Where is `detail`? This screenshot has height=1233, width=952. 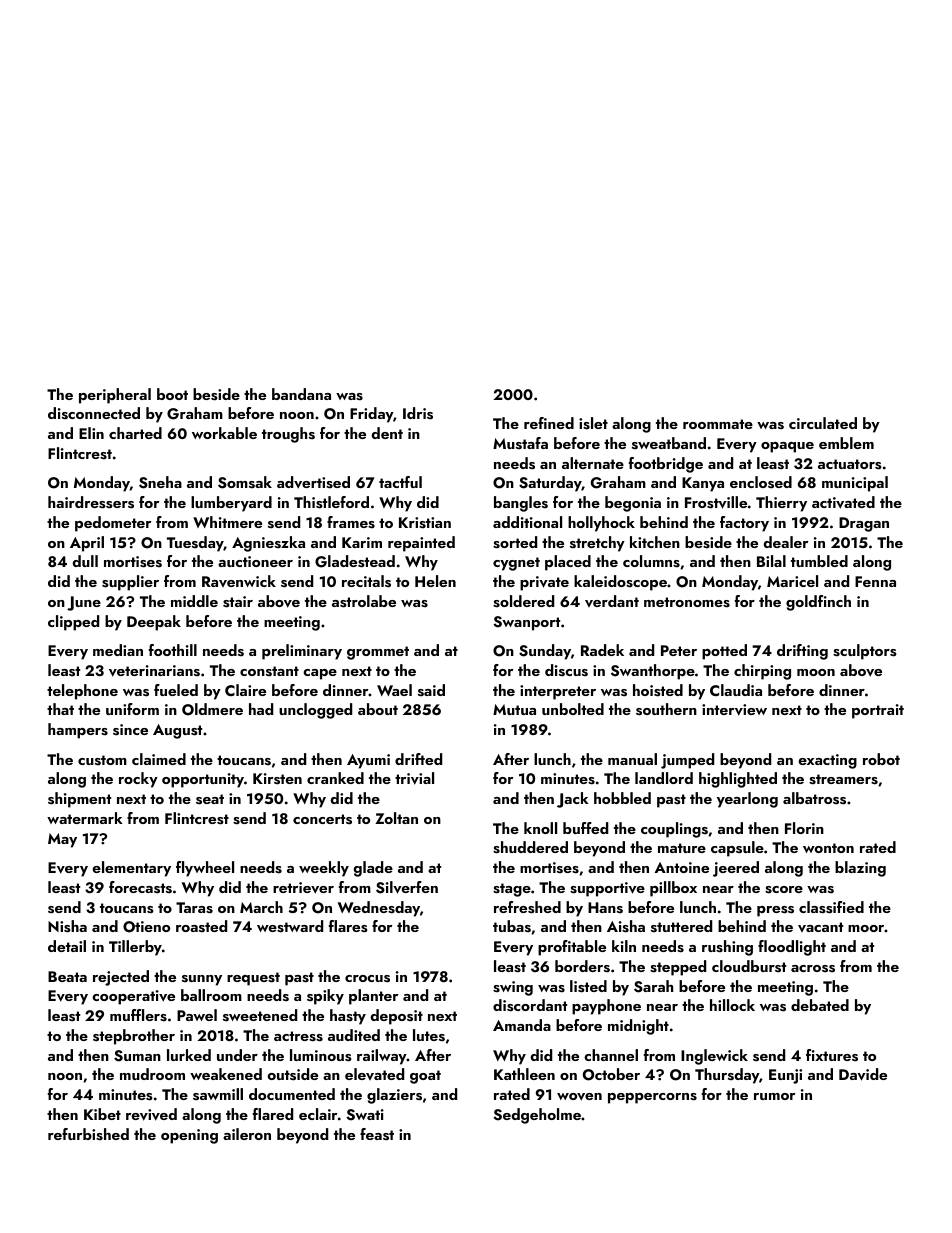 detail is located at coordinates (67, 946).
